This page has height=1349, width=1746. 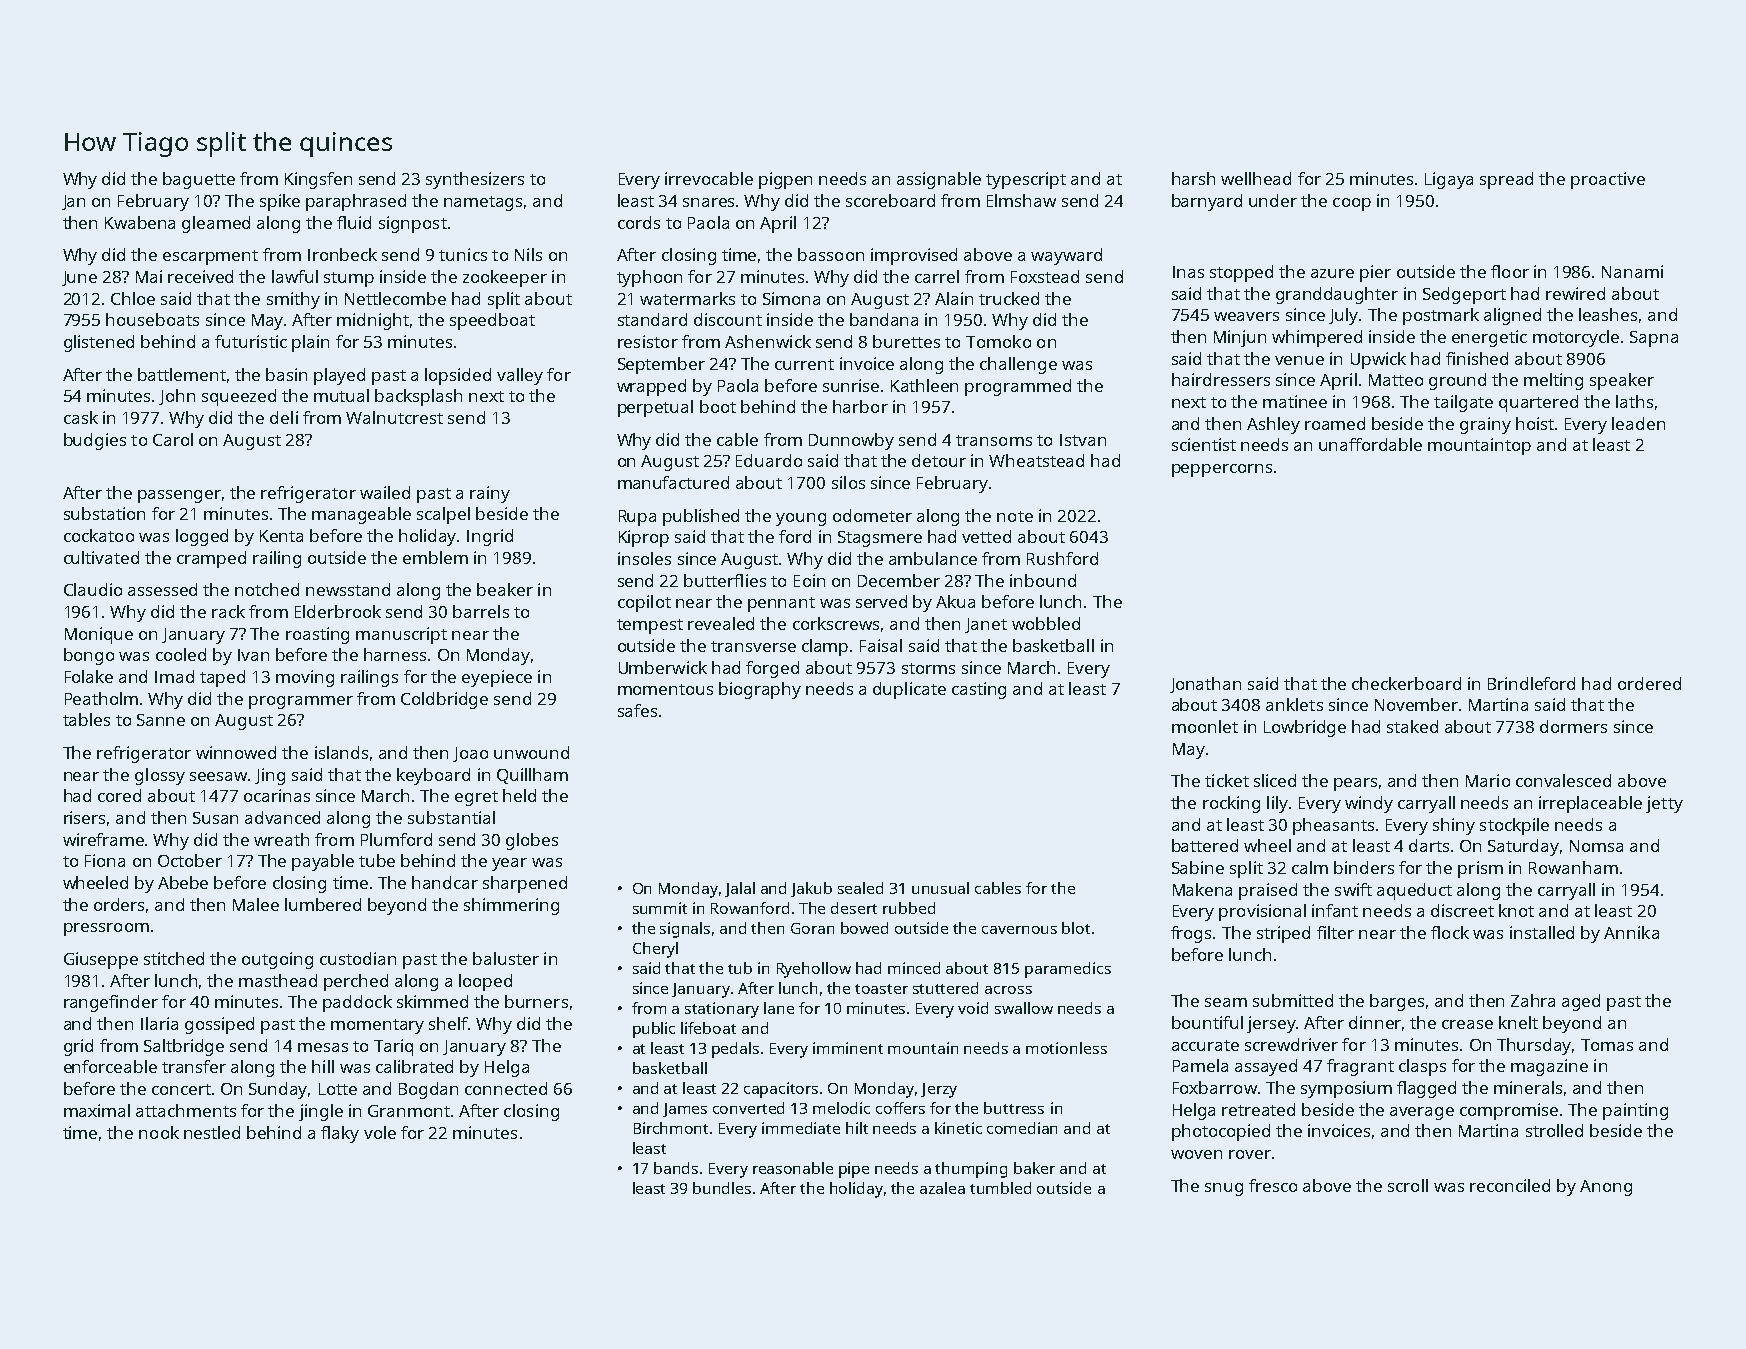 What do you see at coordinates (979, 690) in the page?
I see `casting` at bounding box center [979, 690].
